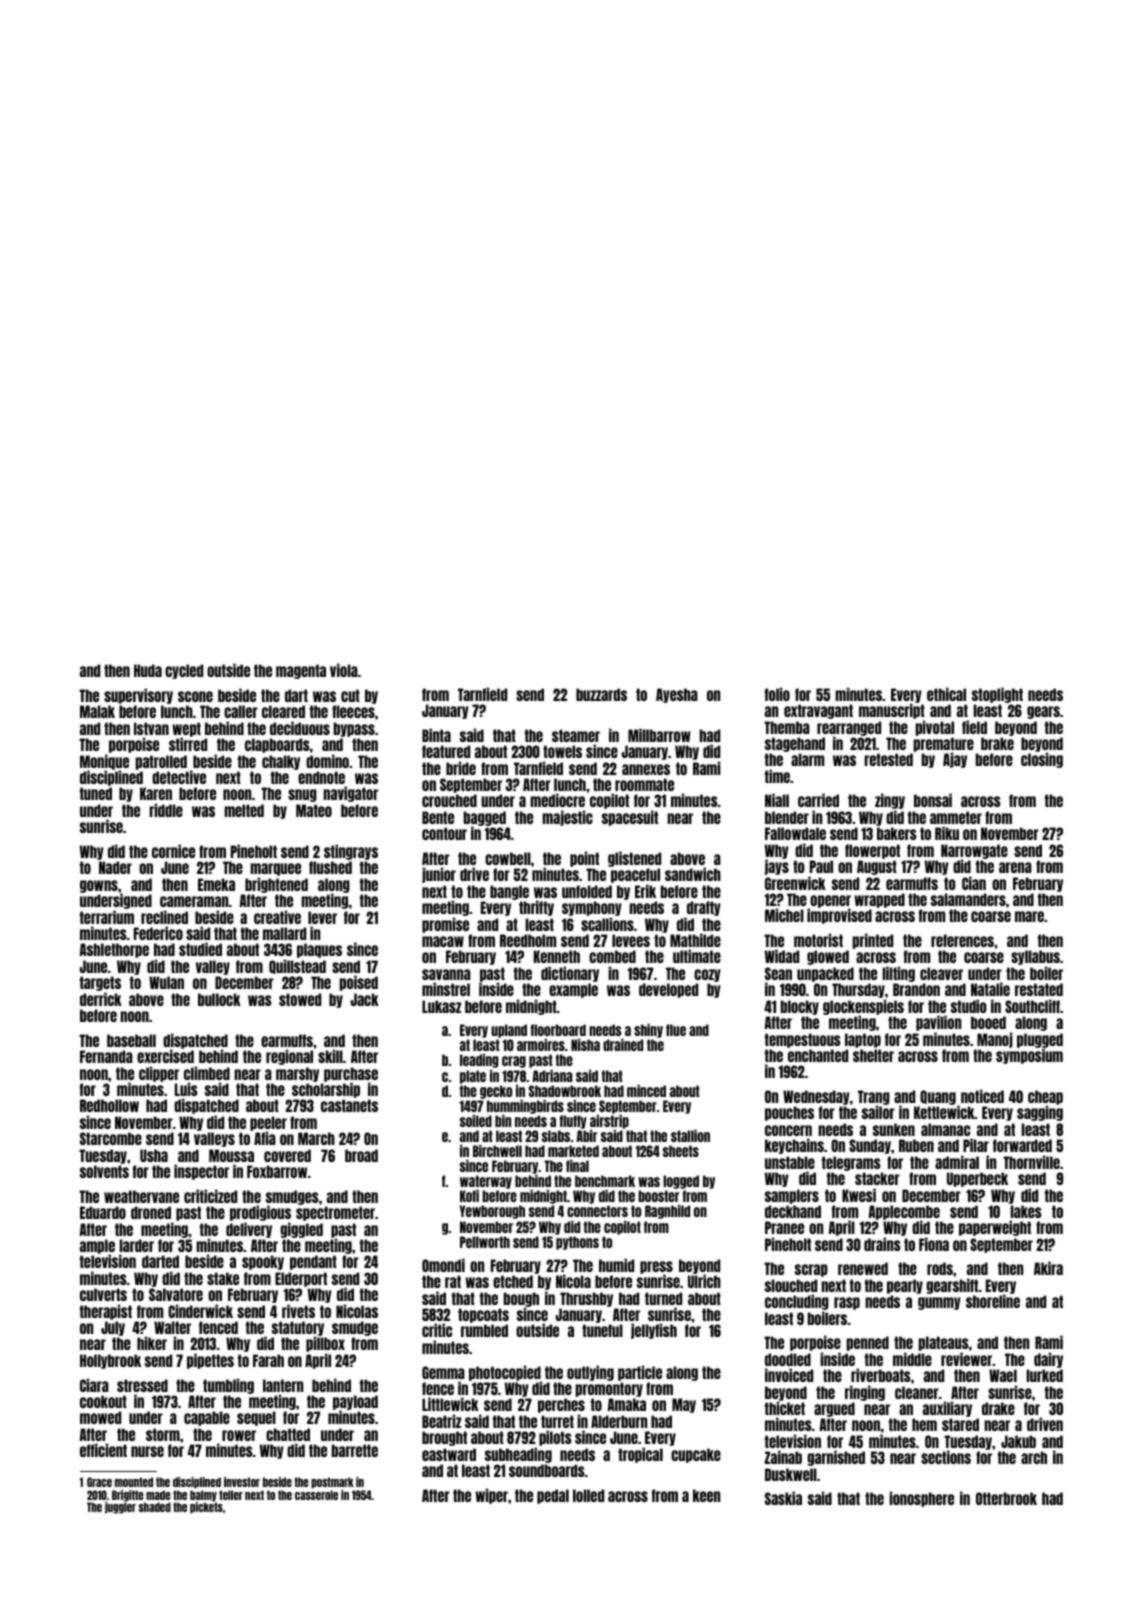 The width and height of the document is (1143, 1617). What do you see at coordinates (161, 762) in the document?
I see `patrolled` at bounding box center [161, 762].
